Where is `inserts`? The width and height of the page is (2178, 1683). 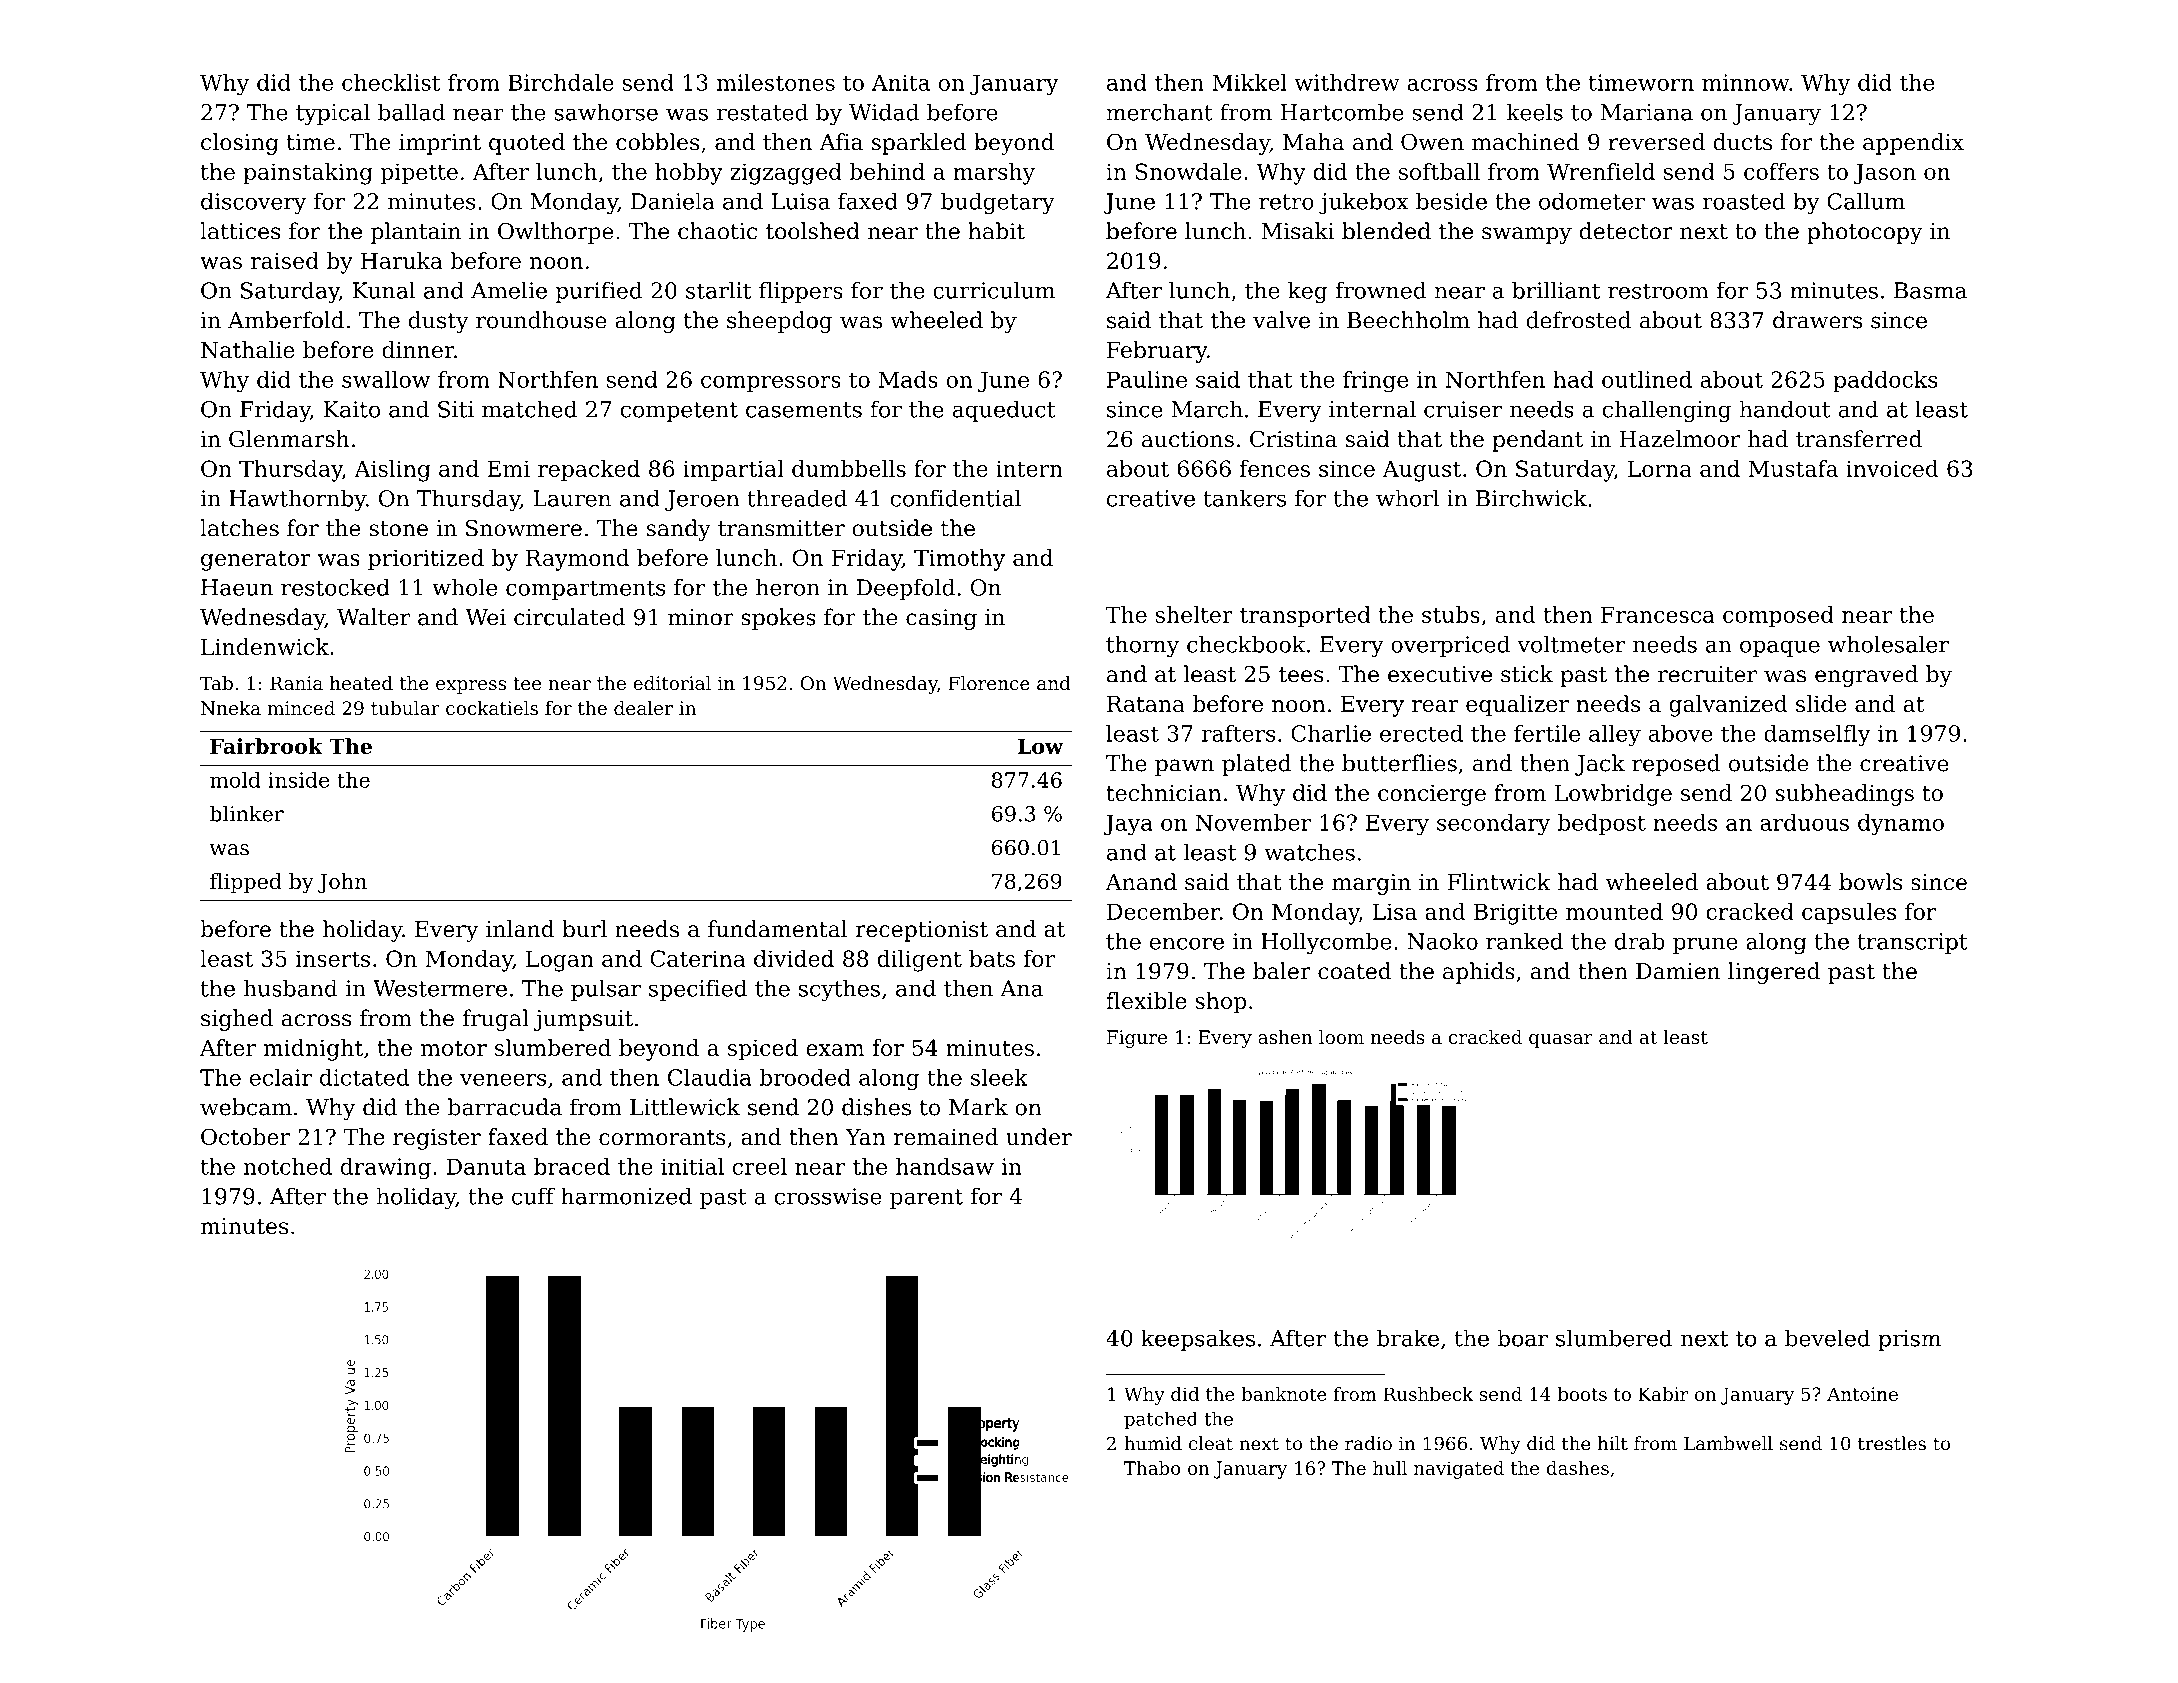
inserts is located at coordinates (333, 958).
